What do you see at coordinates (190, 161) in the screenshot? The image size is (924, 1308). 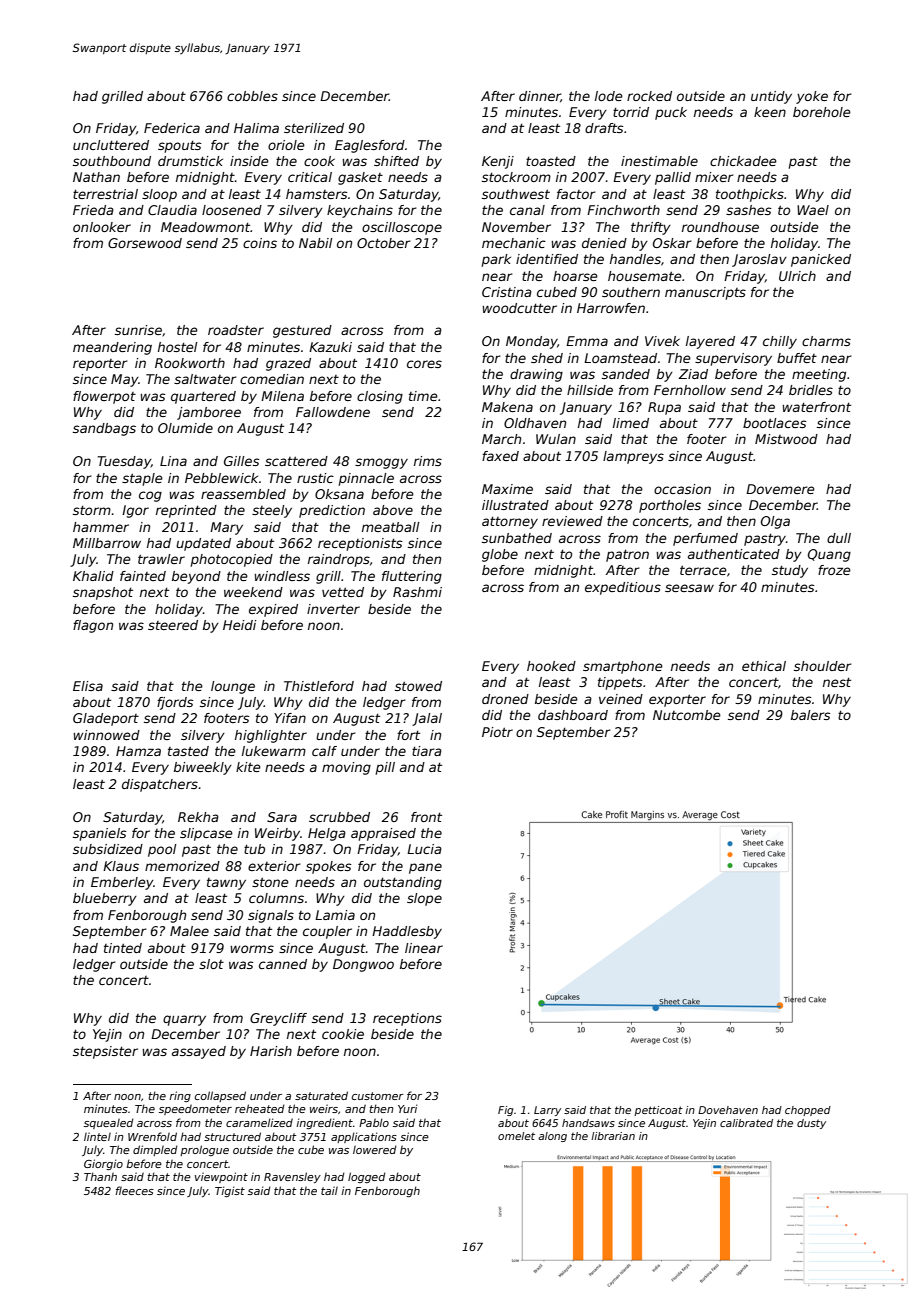 I see `drumstick` at bounding box center [190, 161].
